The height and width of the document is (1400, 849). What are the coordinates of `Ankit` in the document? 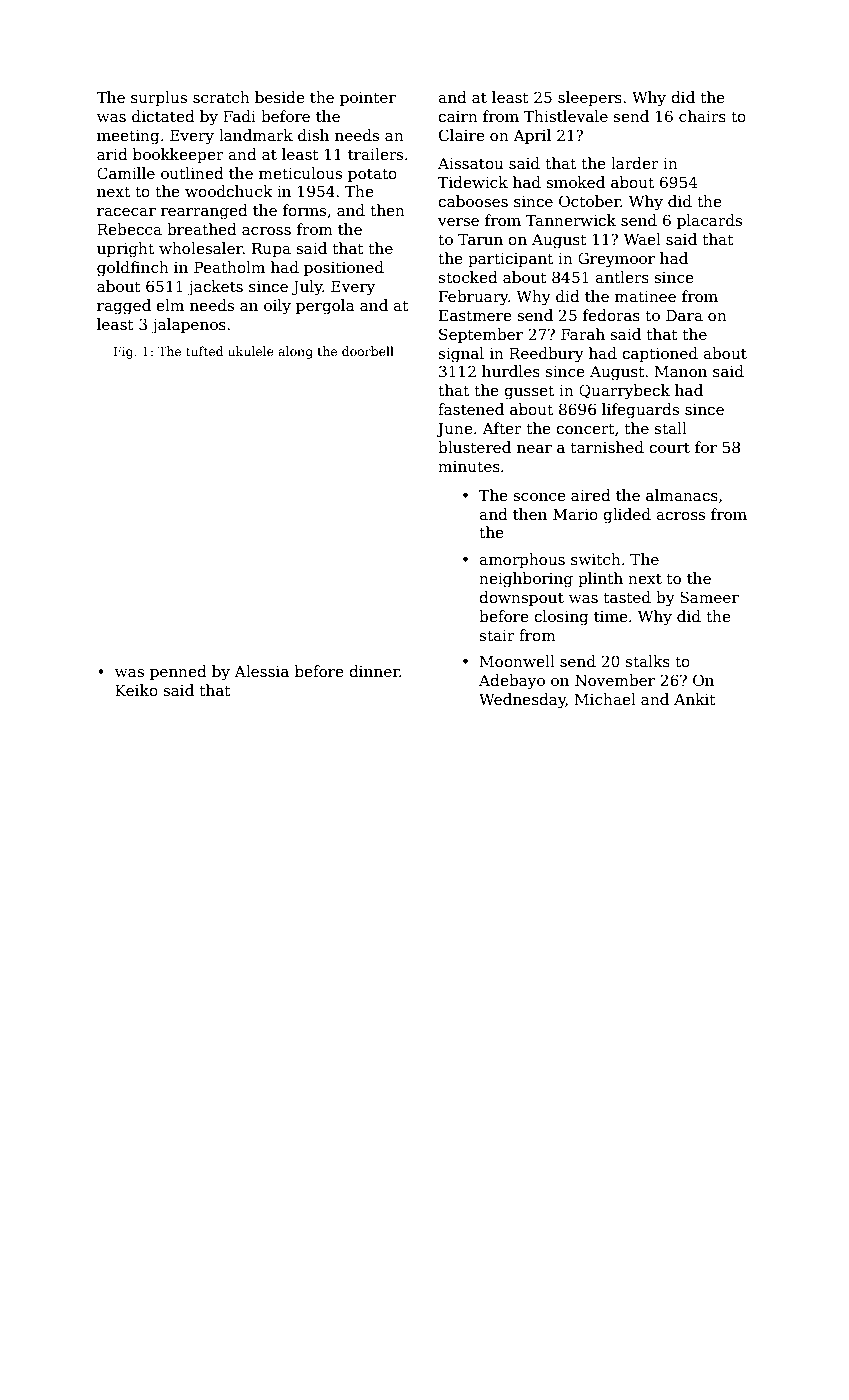 It's located at (695, 699).
